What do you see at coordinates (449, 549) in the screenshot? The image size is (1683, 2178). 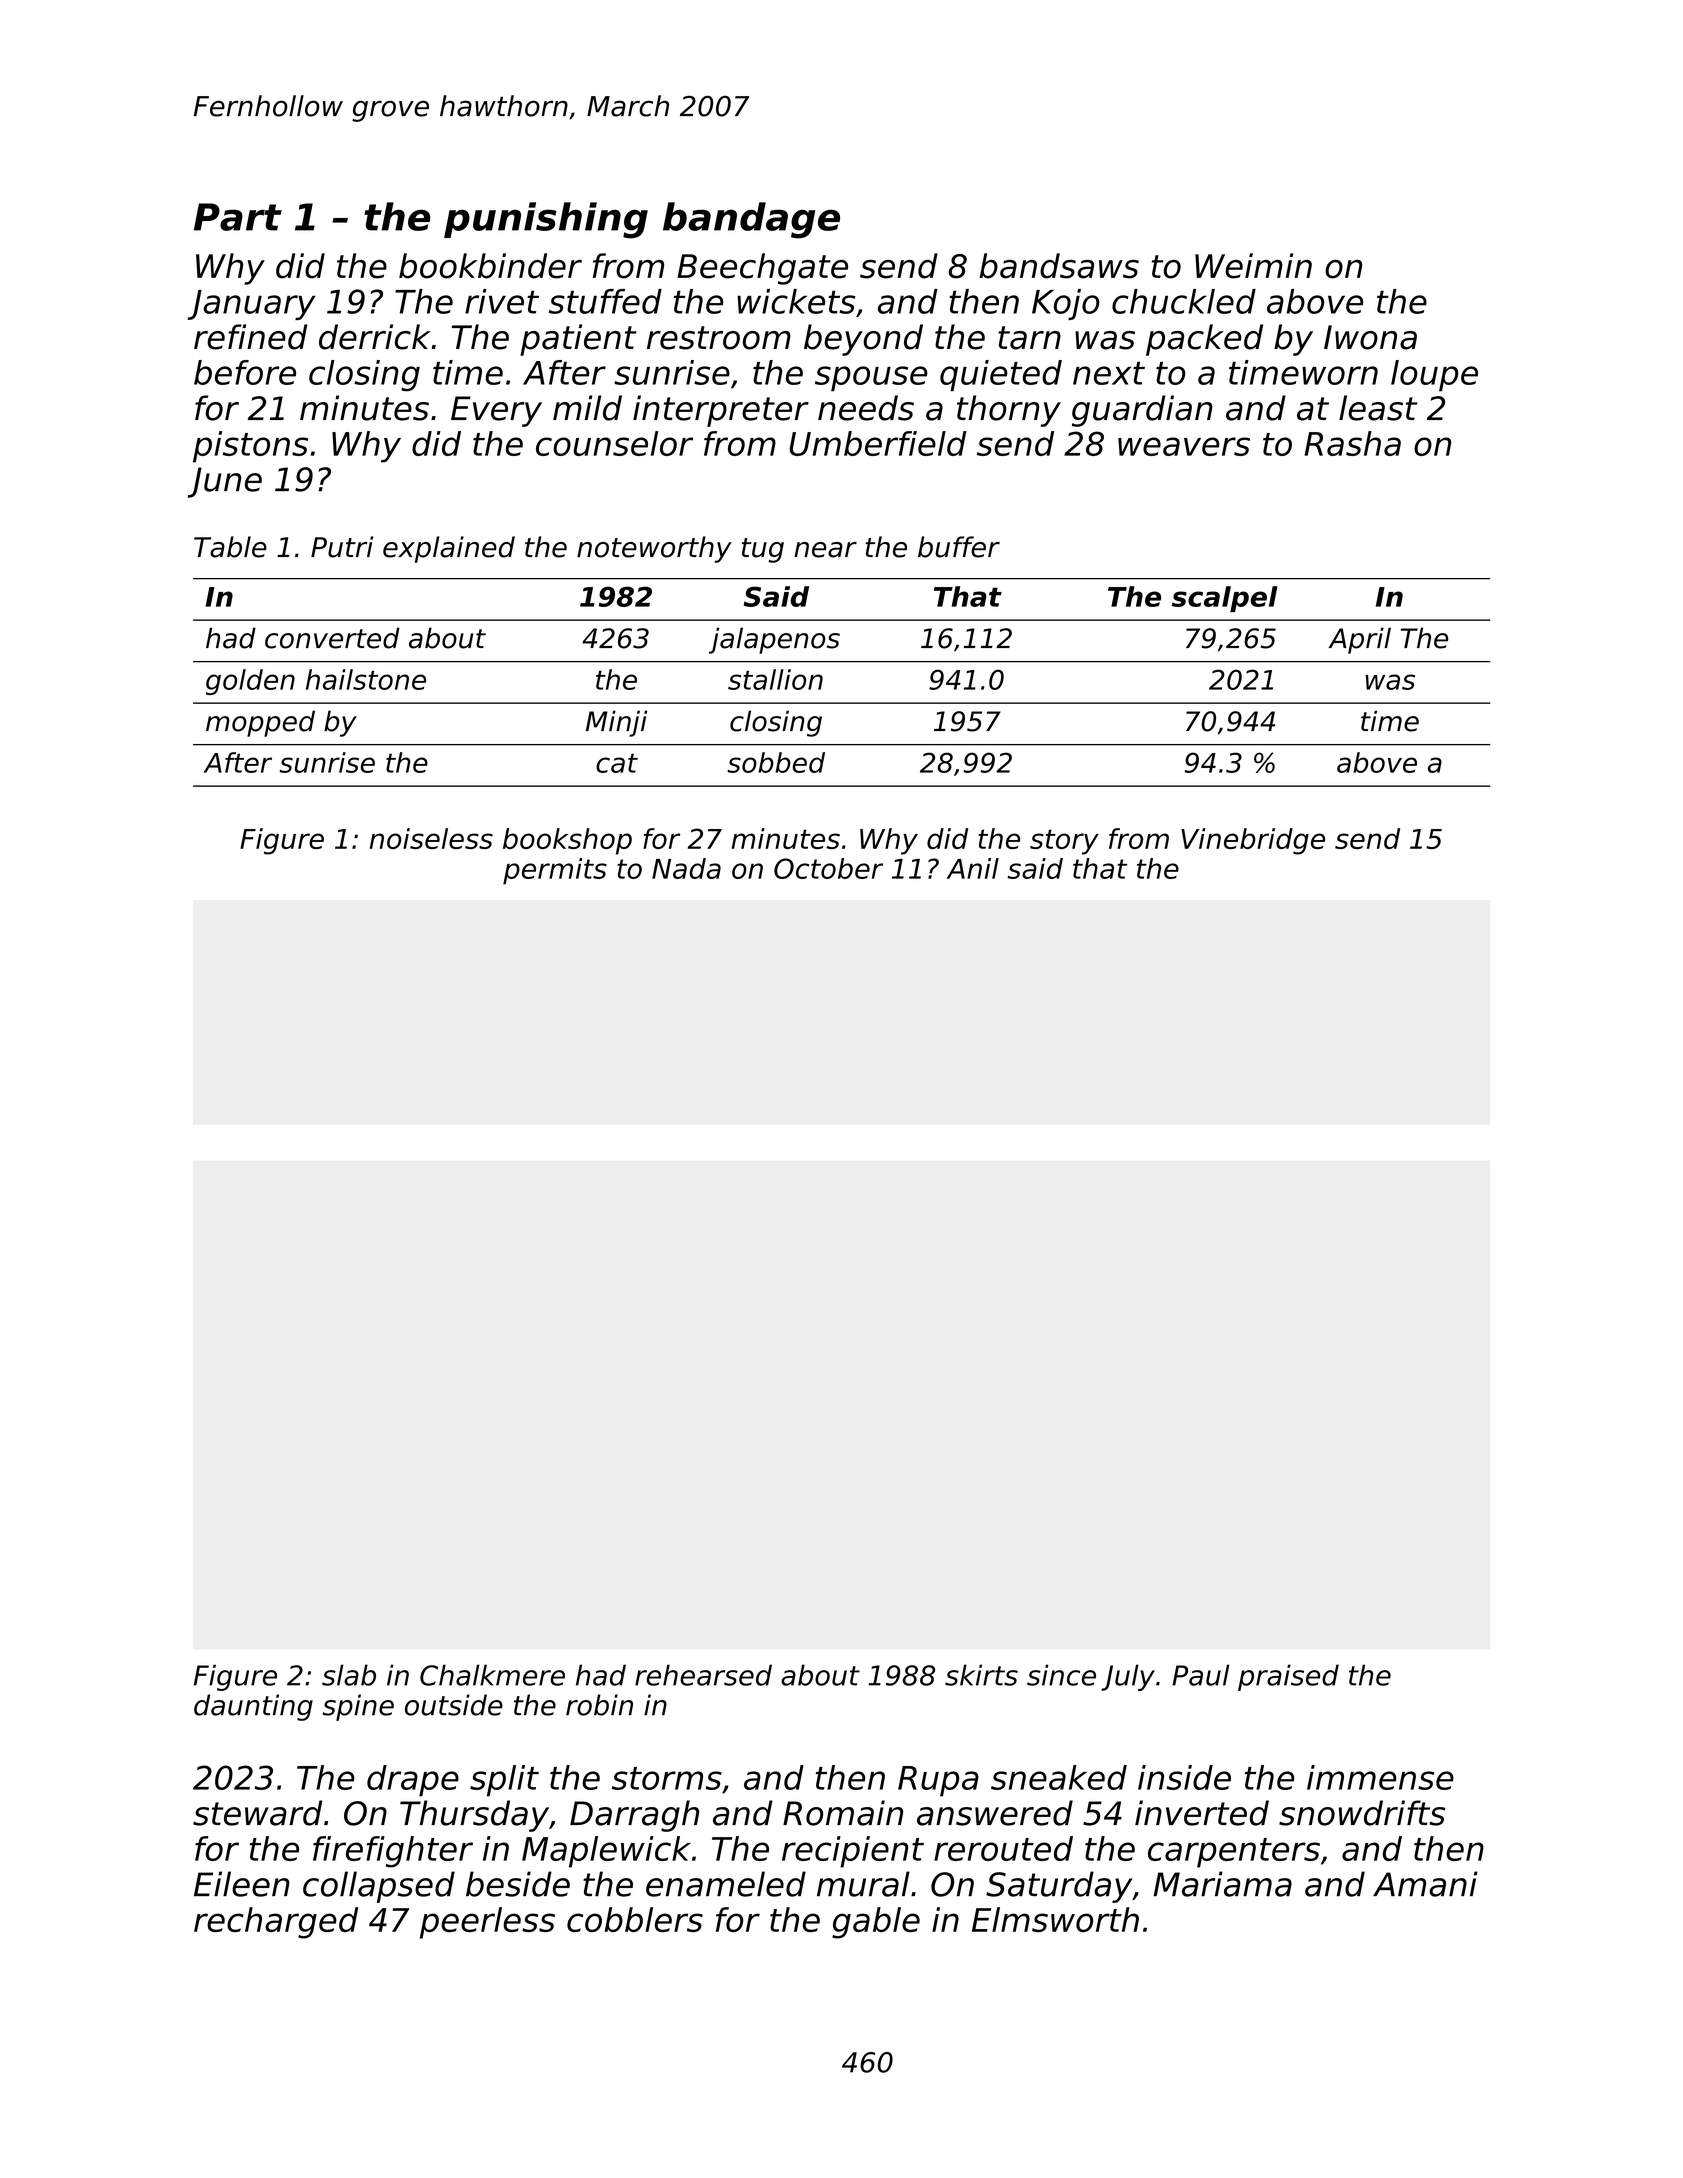 I see `explained` at bounding box center [449, 549].
